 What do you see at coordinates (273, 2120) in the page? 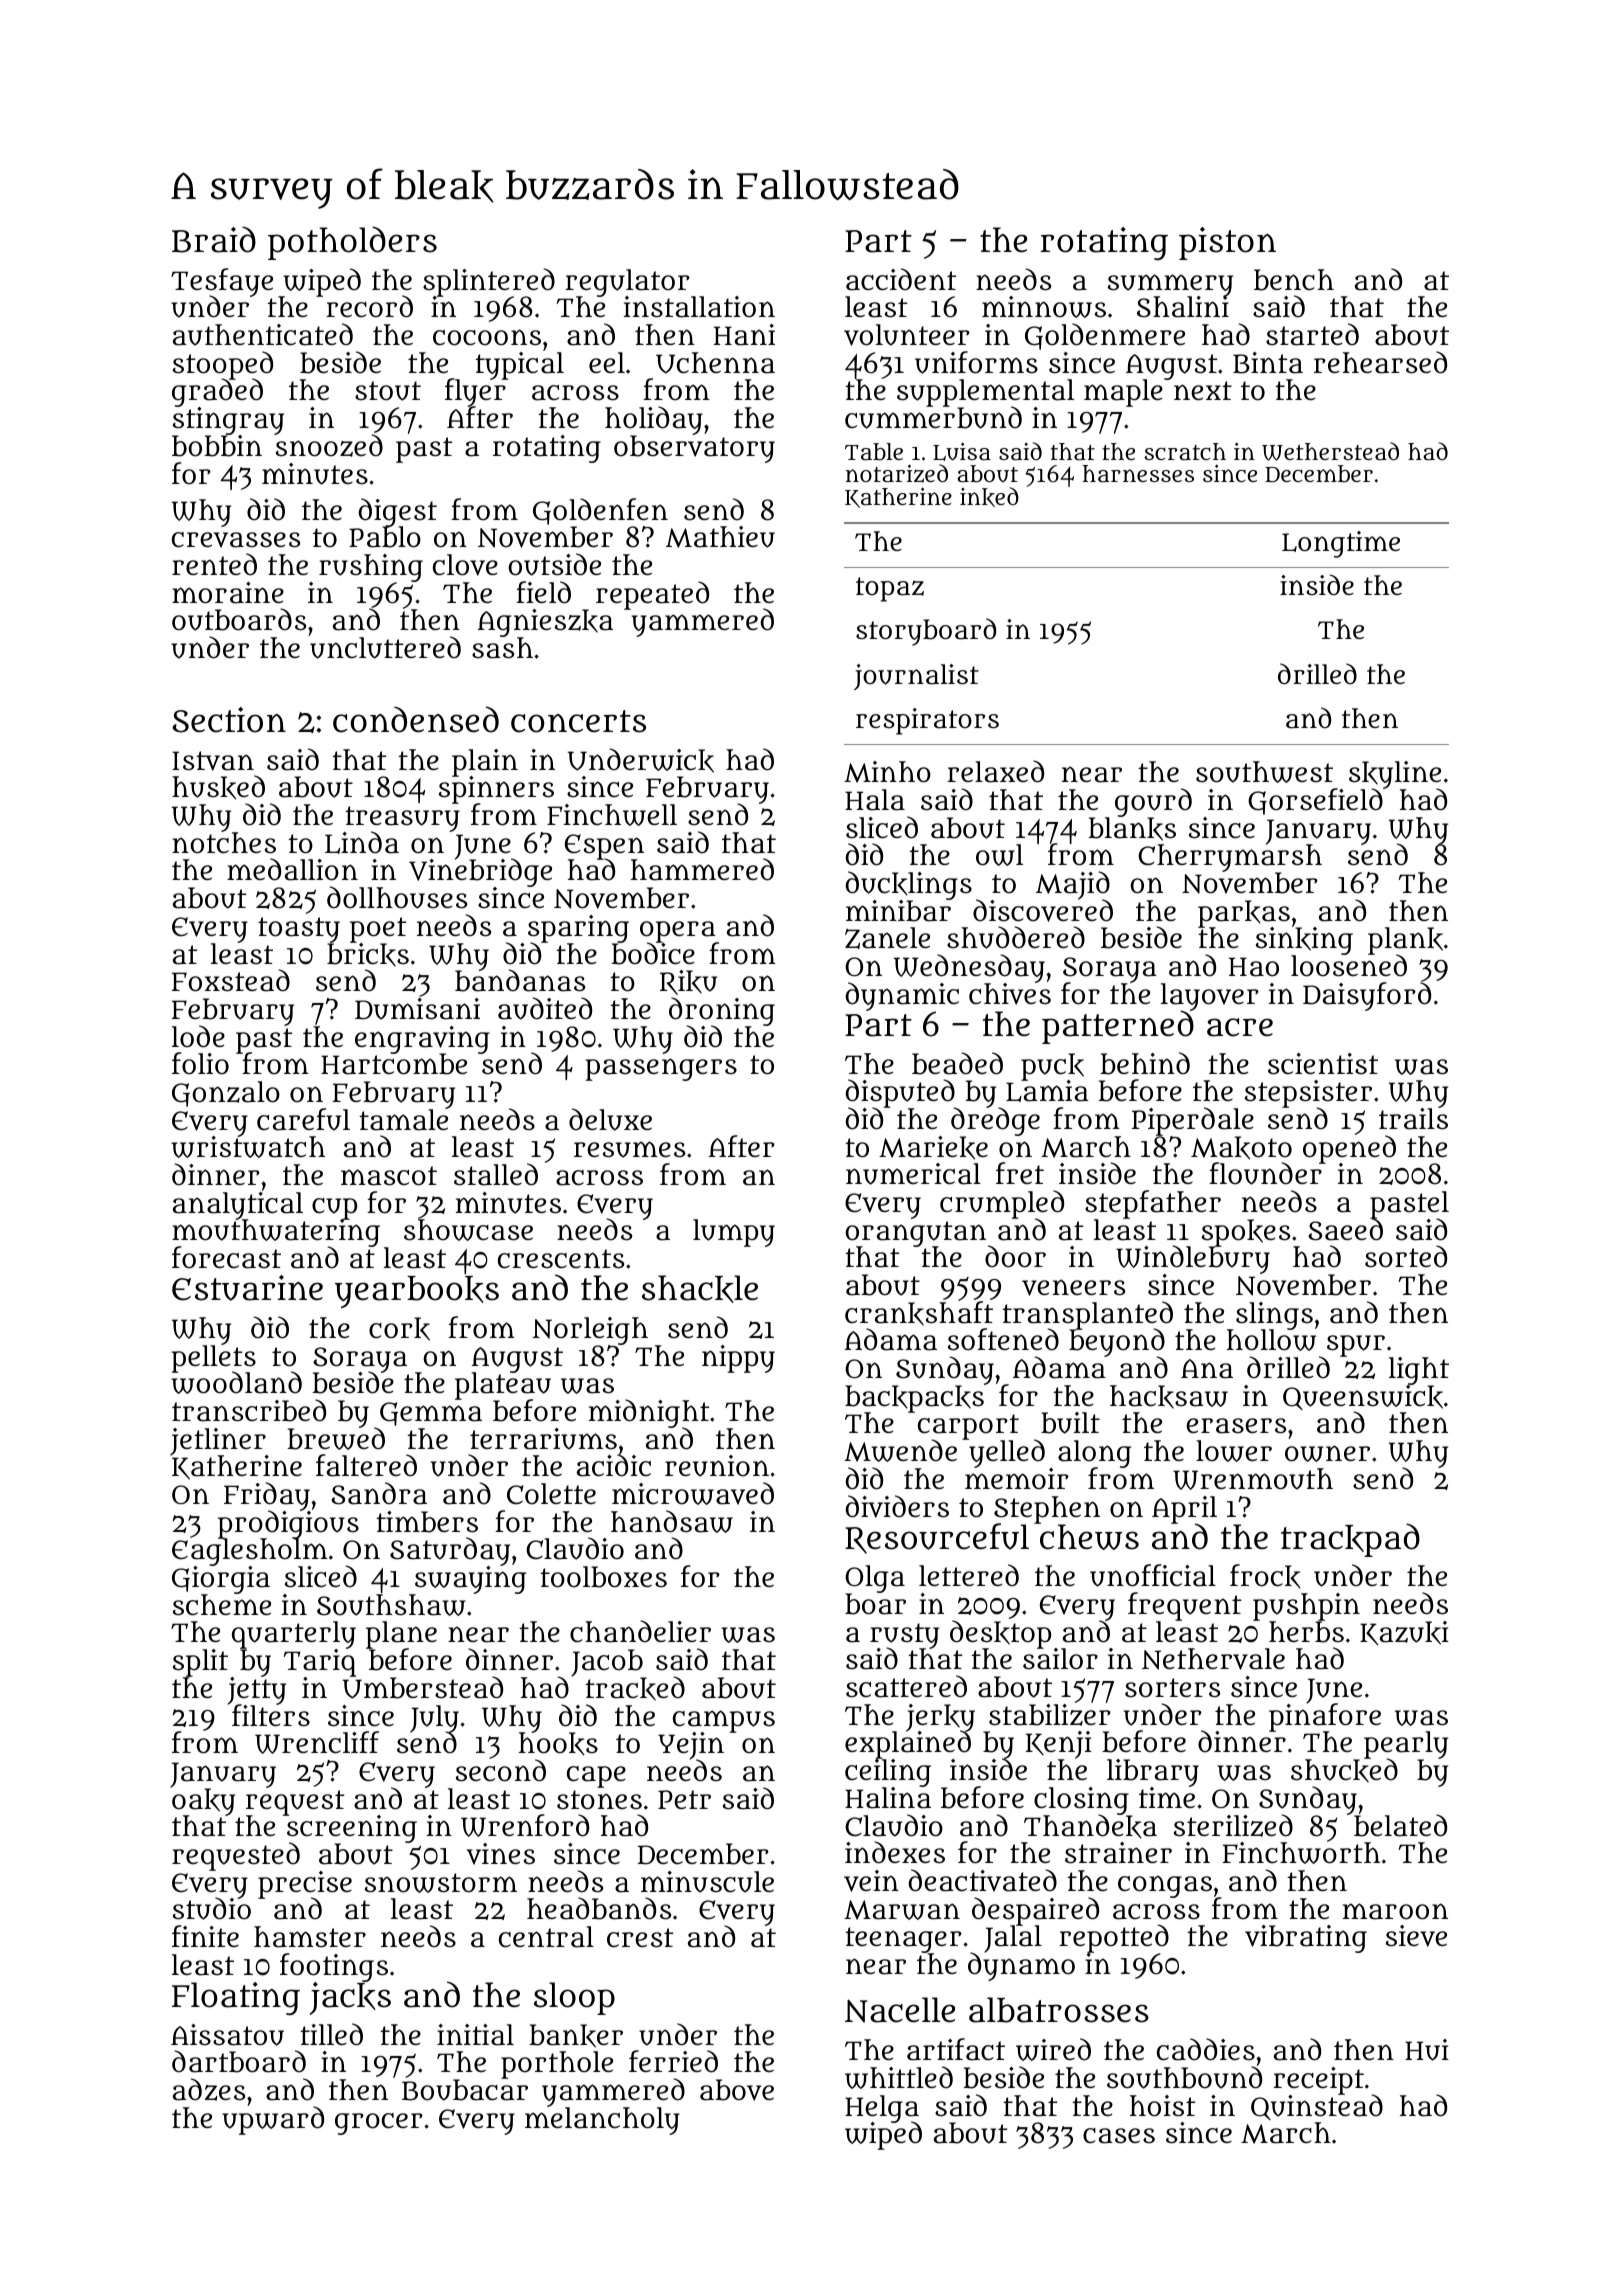
I see `upward` at bounding box center [273, 2120].
